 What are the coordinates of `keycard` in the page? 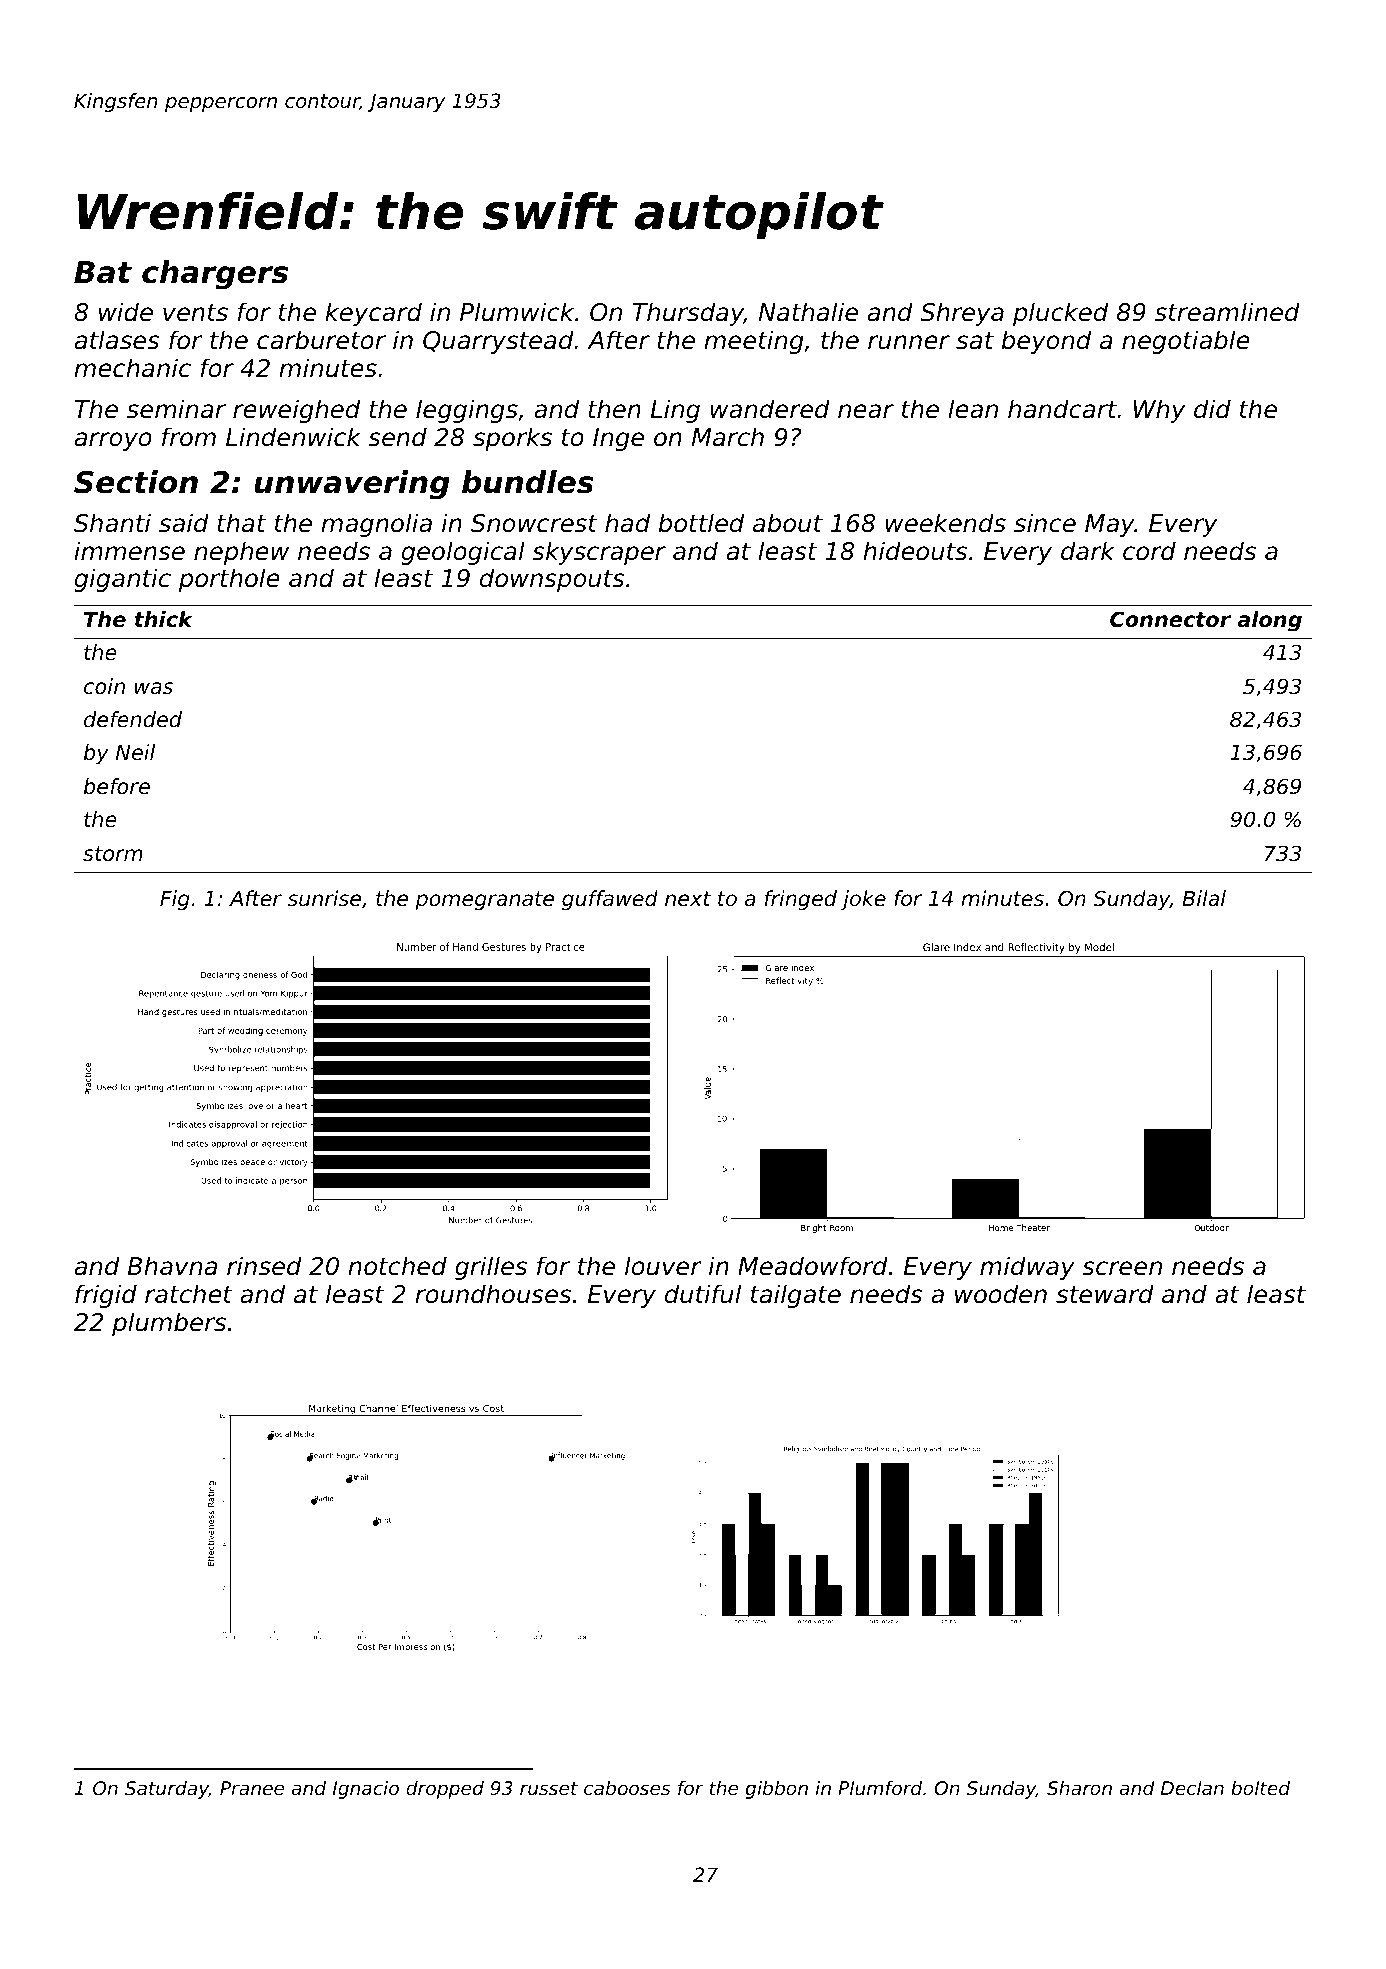 It's located at (373, 314).
